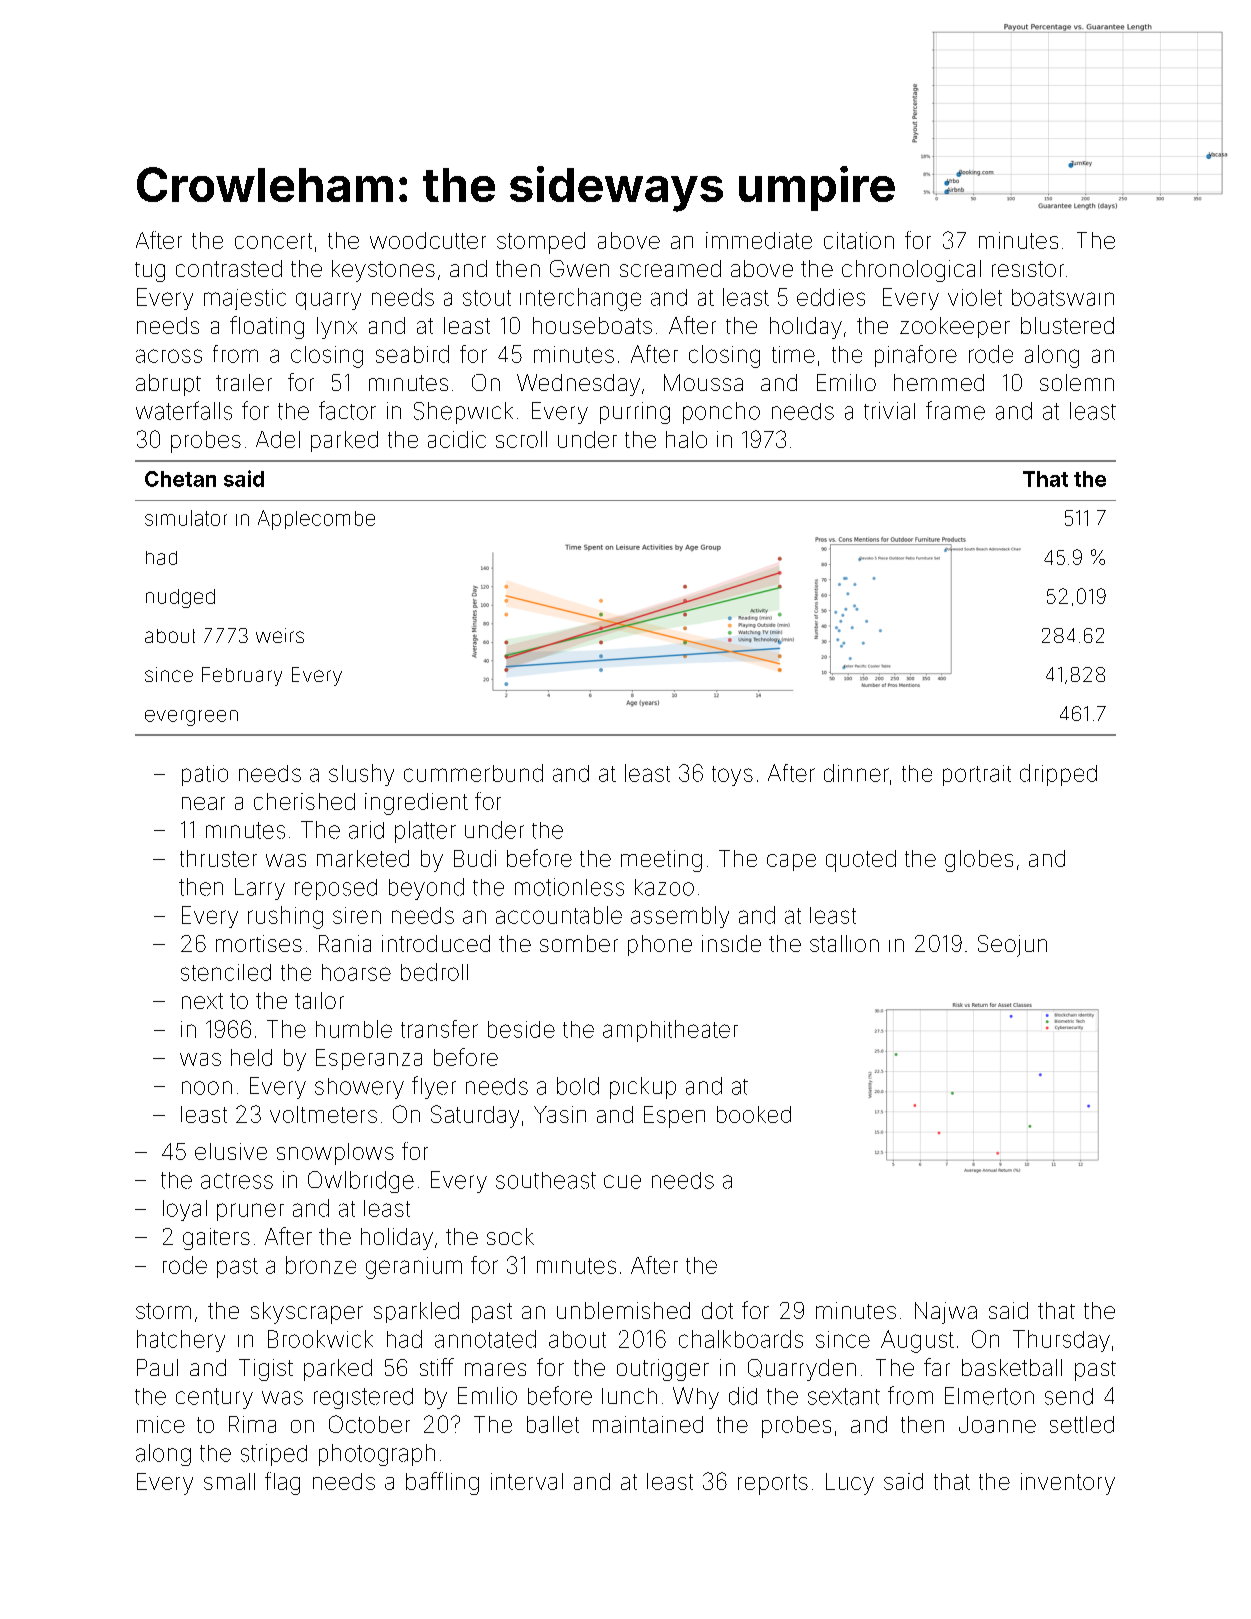  What do you see at coordinates (361, 775) in the document?
I see `slushy` at bounding box center [361, 775].
